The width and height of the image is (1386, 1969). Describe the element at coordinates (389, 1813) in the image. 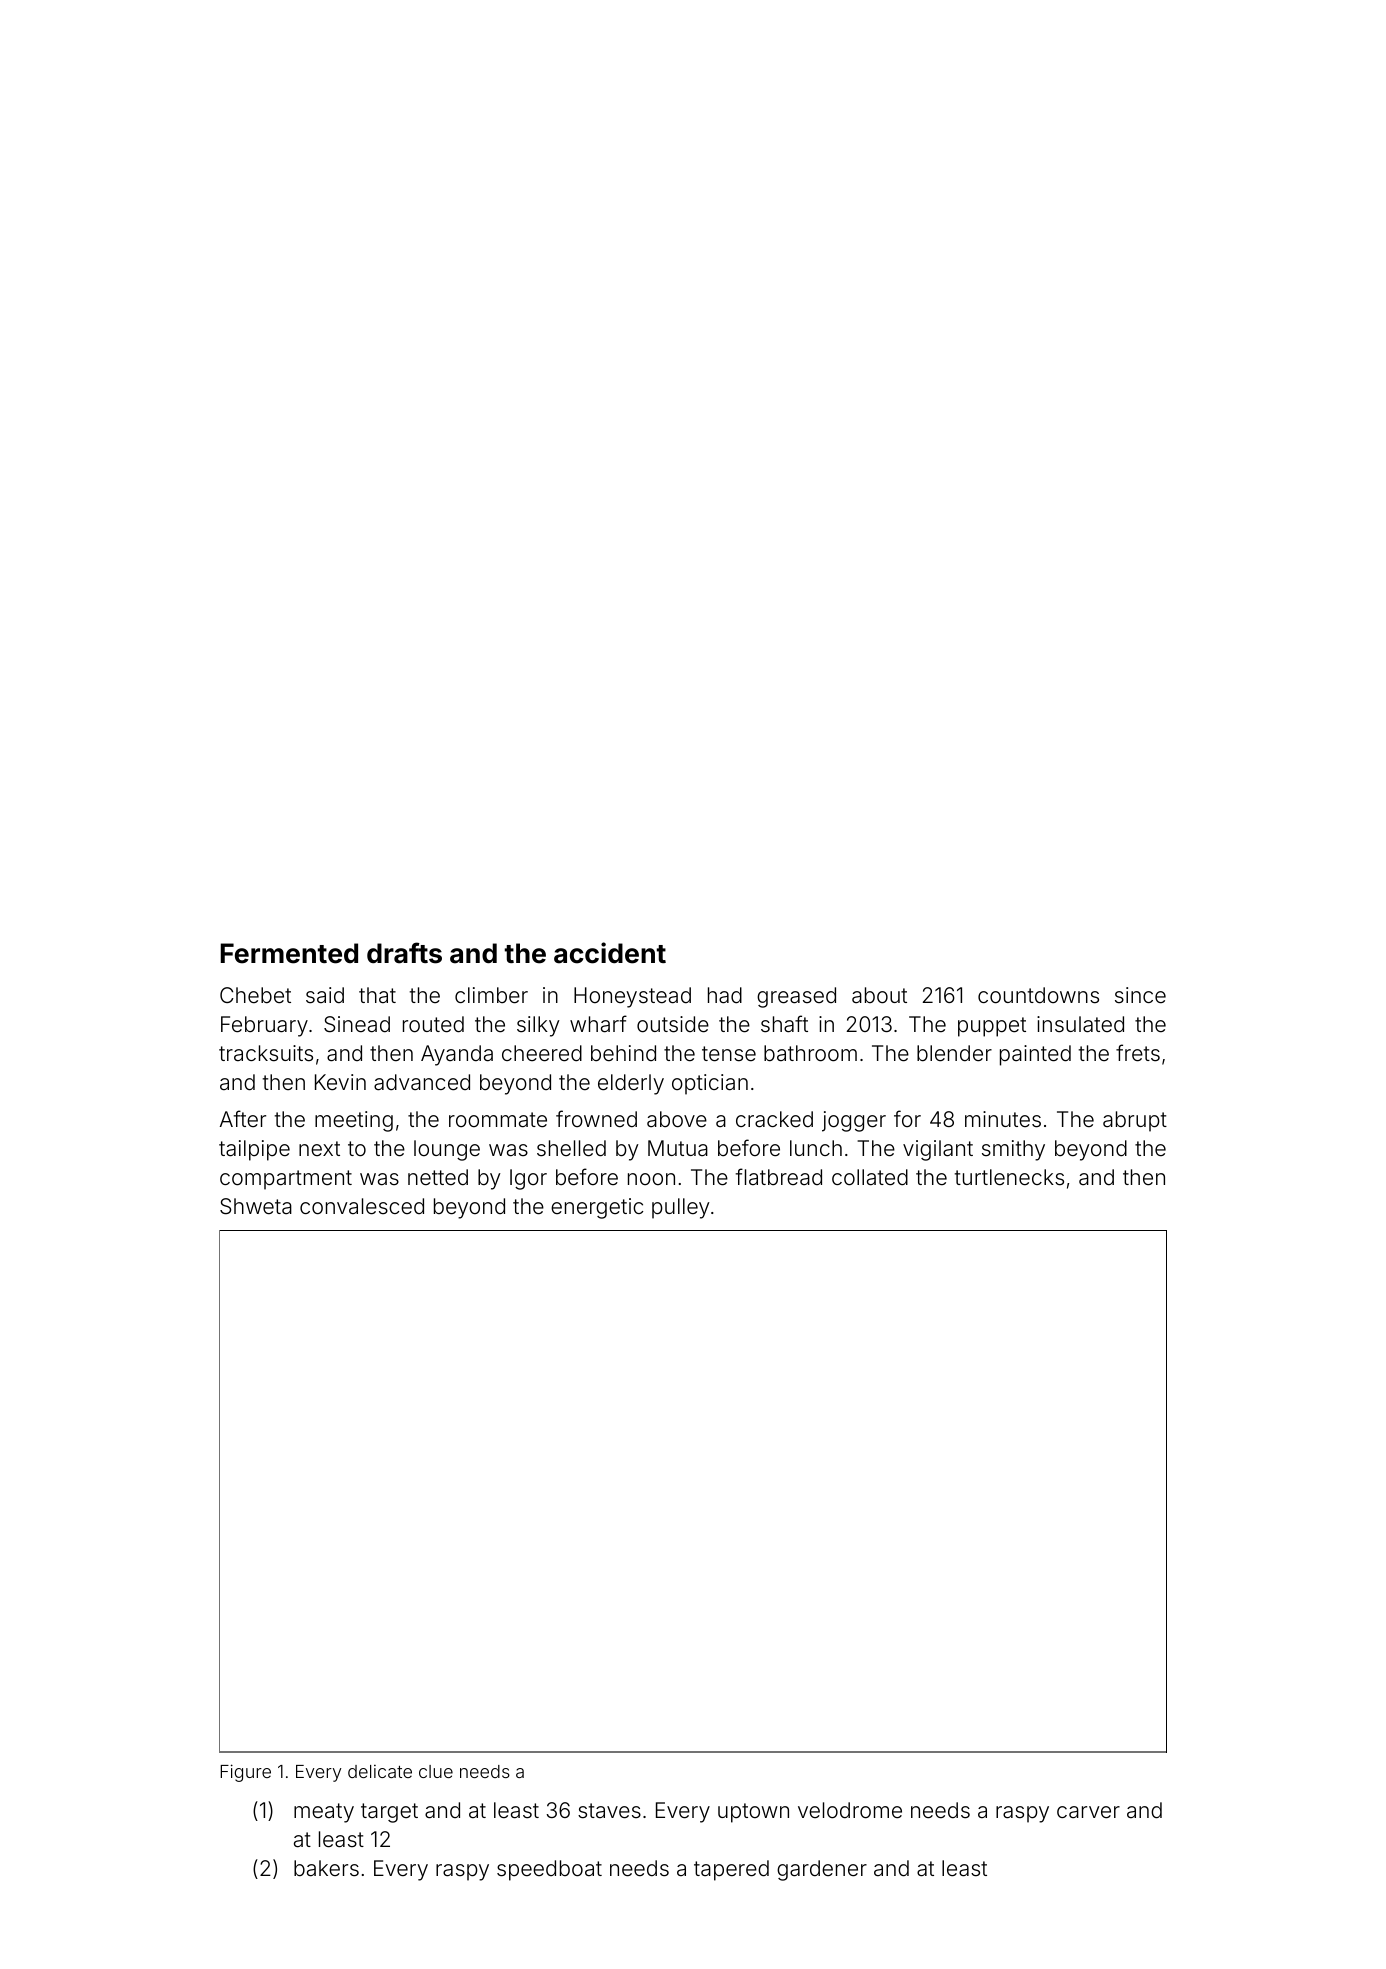

I see `target` at that location.
